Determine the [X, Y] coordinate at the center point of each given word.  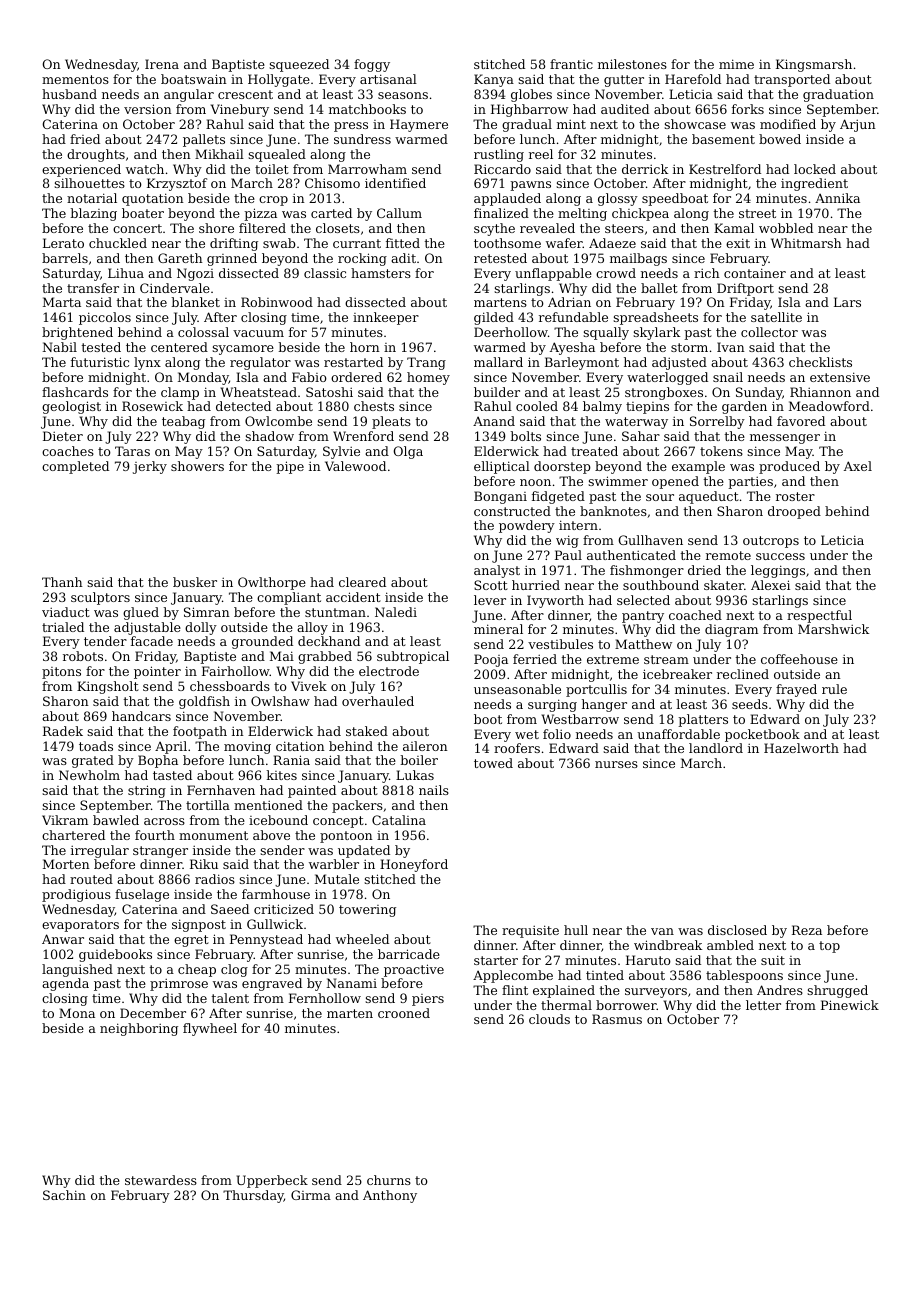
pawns [530, 186]
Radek [63, 731]
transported [792, 80]
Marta [62, 302]
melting [582, 214]
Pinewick [850, 1005]
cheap [197, 970]
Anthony [390, 1196]
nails [434, 790]
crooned [404, 1013]
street [757, 213]
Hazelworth [801, 748]
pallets [204, 140]
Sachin [64, 1195]
